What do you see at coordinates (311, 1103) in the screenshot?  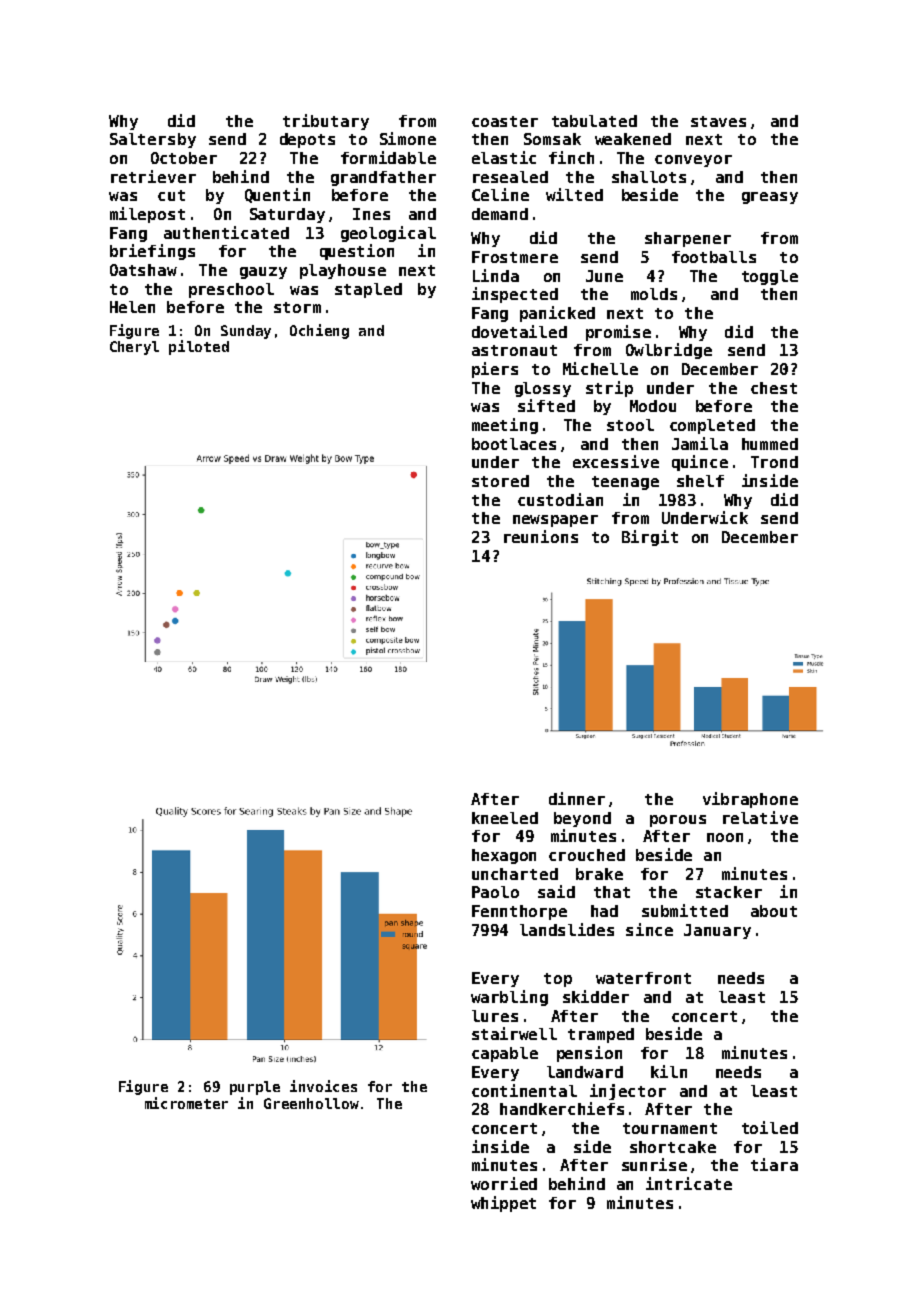 I see `Greenhollow` at bounding box center [311, 1103].
